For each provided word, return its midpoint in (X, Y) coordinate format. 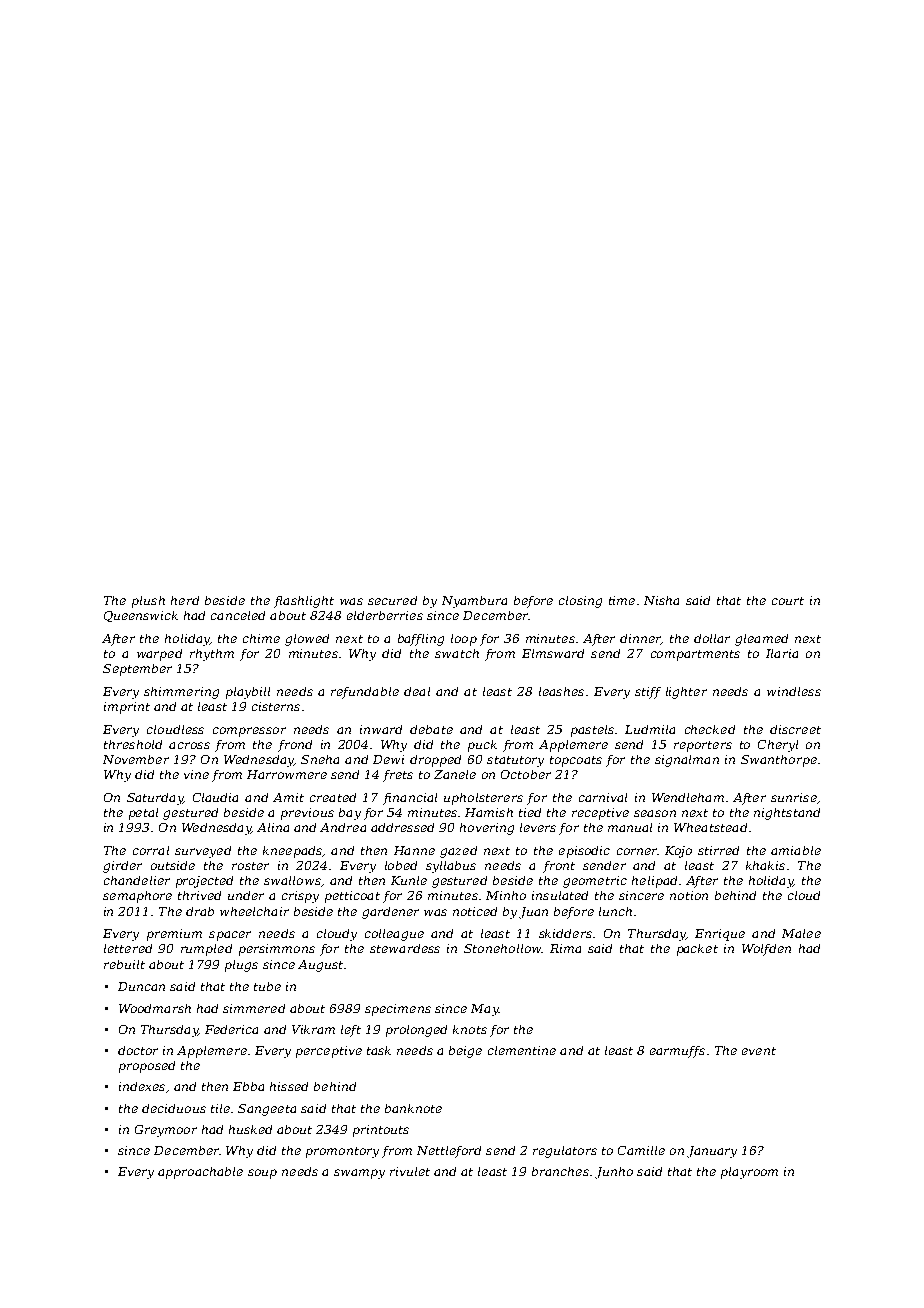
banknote (413, 1108)
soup (262, 1174)
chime (261, 638)
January (712, 1152)
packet (697, 950)
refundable (365, 693)
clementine (522, 1050)
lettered (128, 948)
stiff (648, 693)
